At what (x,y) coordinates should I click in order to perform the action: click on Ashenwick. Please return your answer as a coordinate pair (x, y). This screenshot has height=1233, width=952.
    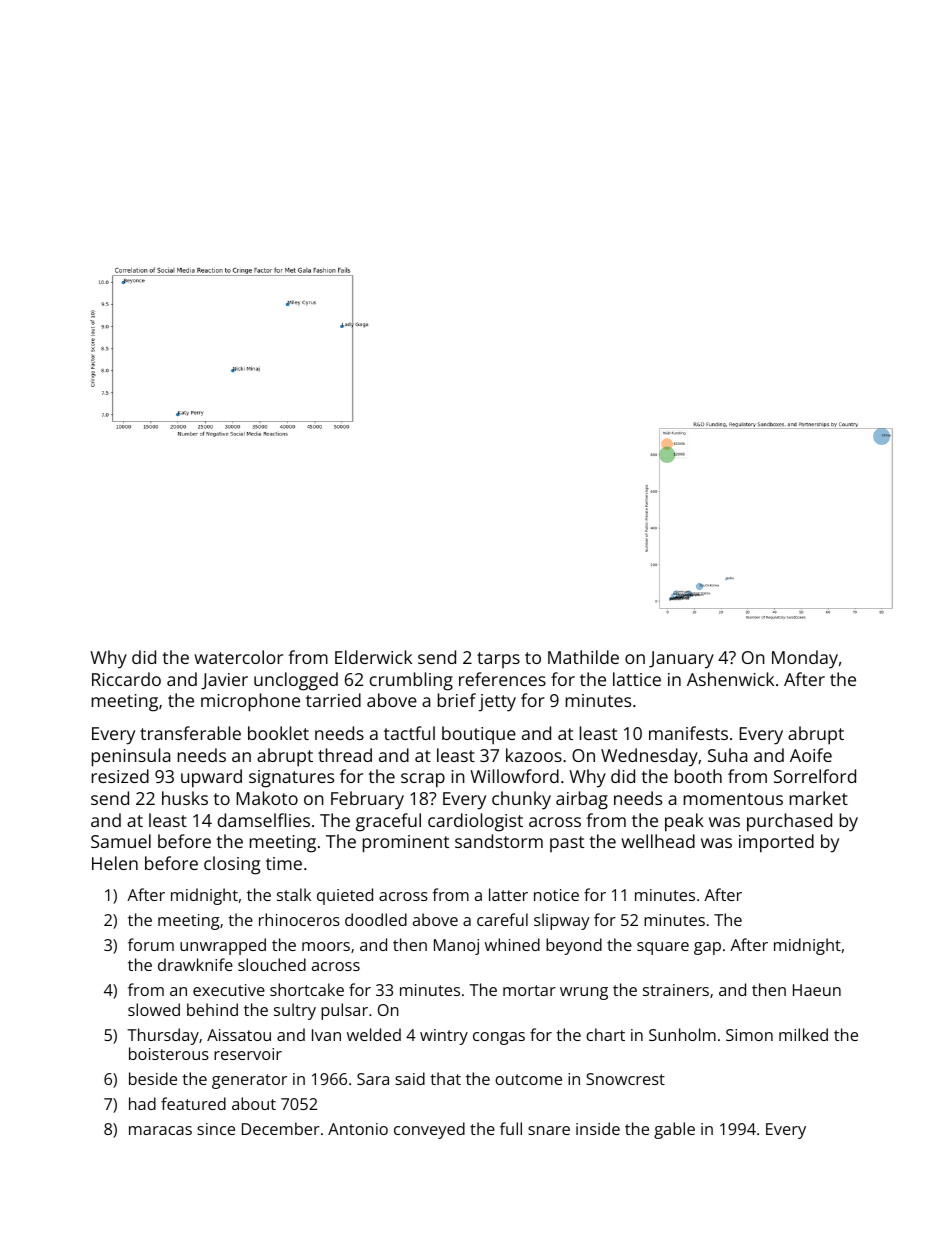
    Looking at the image, I should click on (730, 679).
